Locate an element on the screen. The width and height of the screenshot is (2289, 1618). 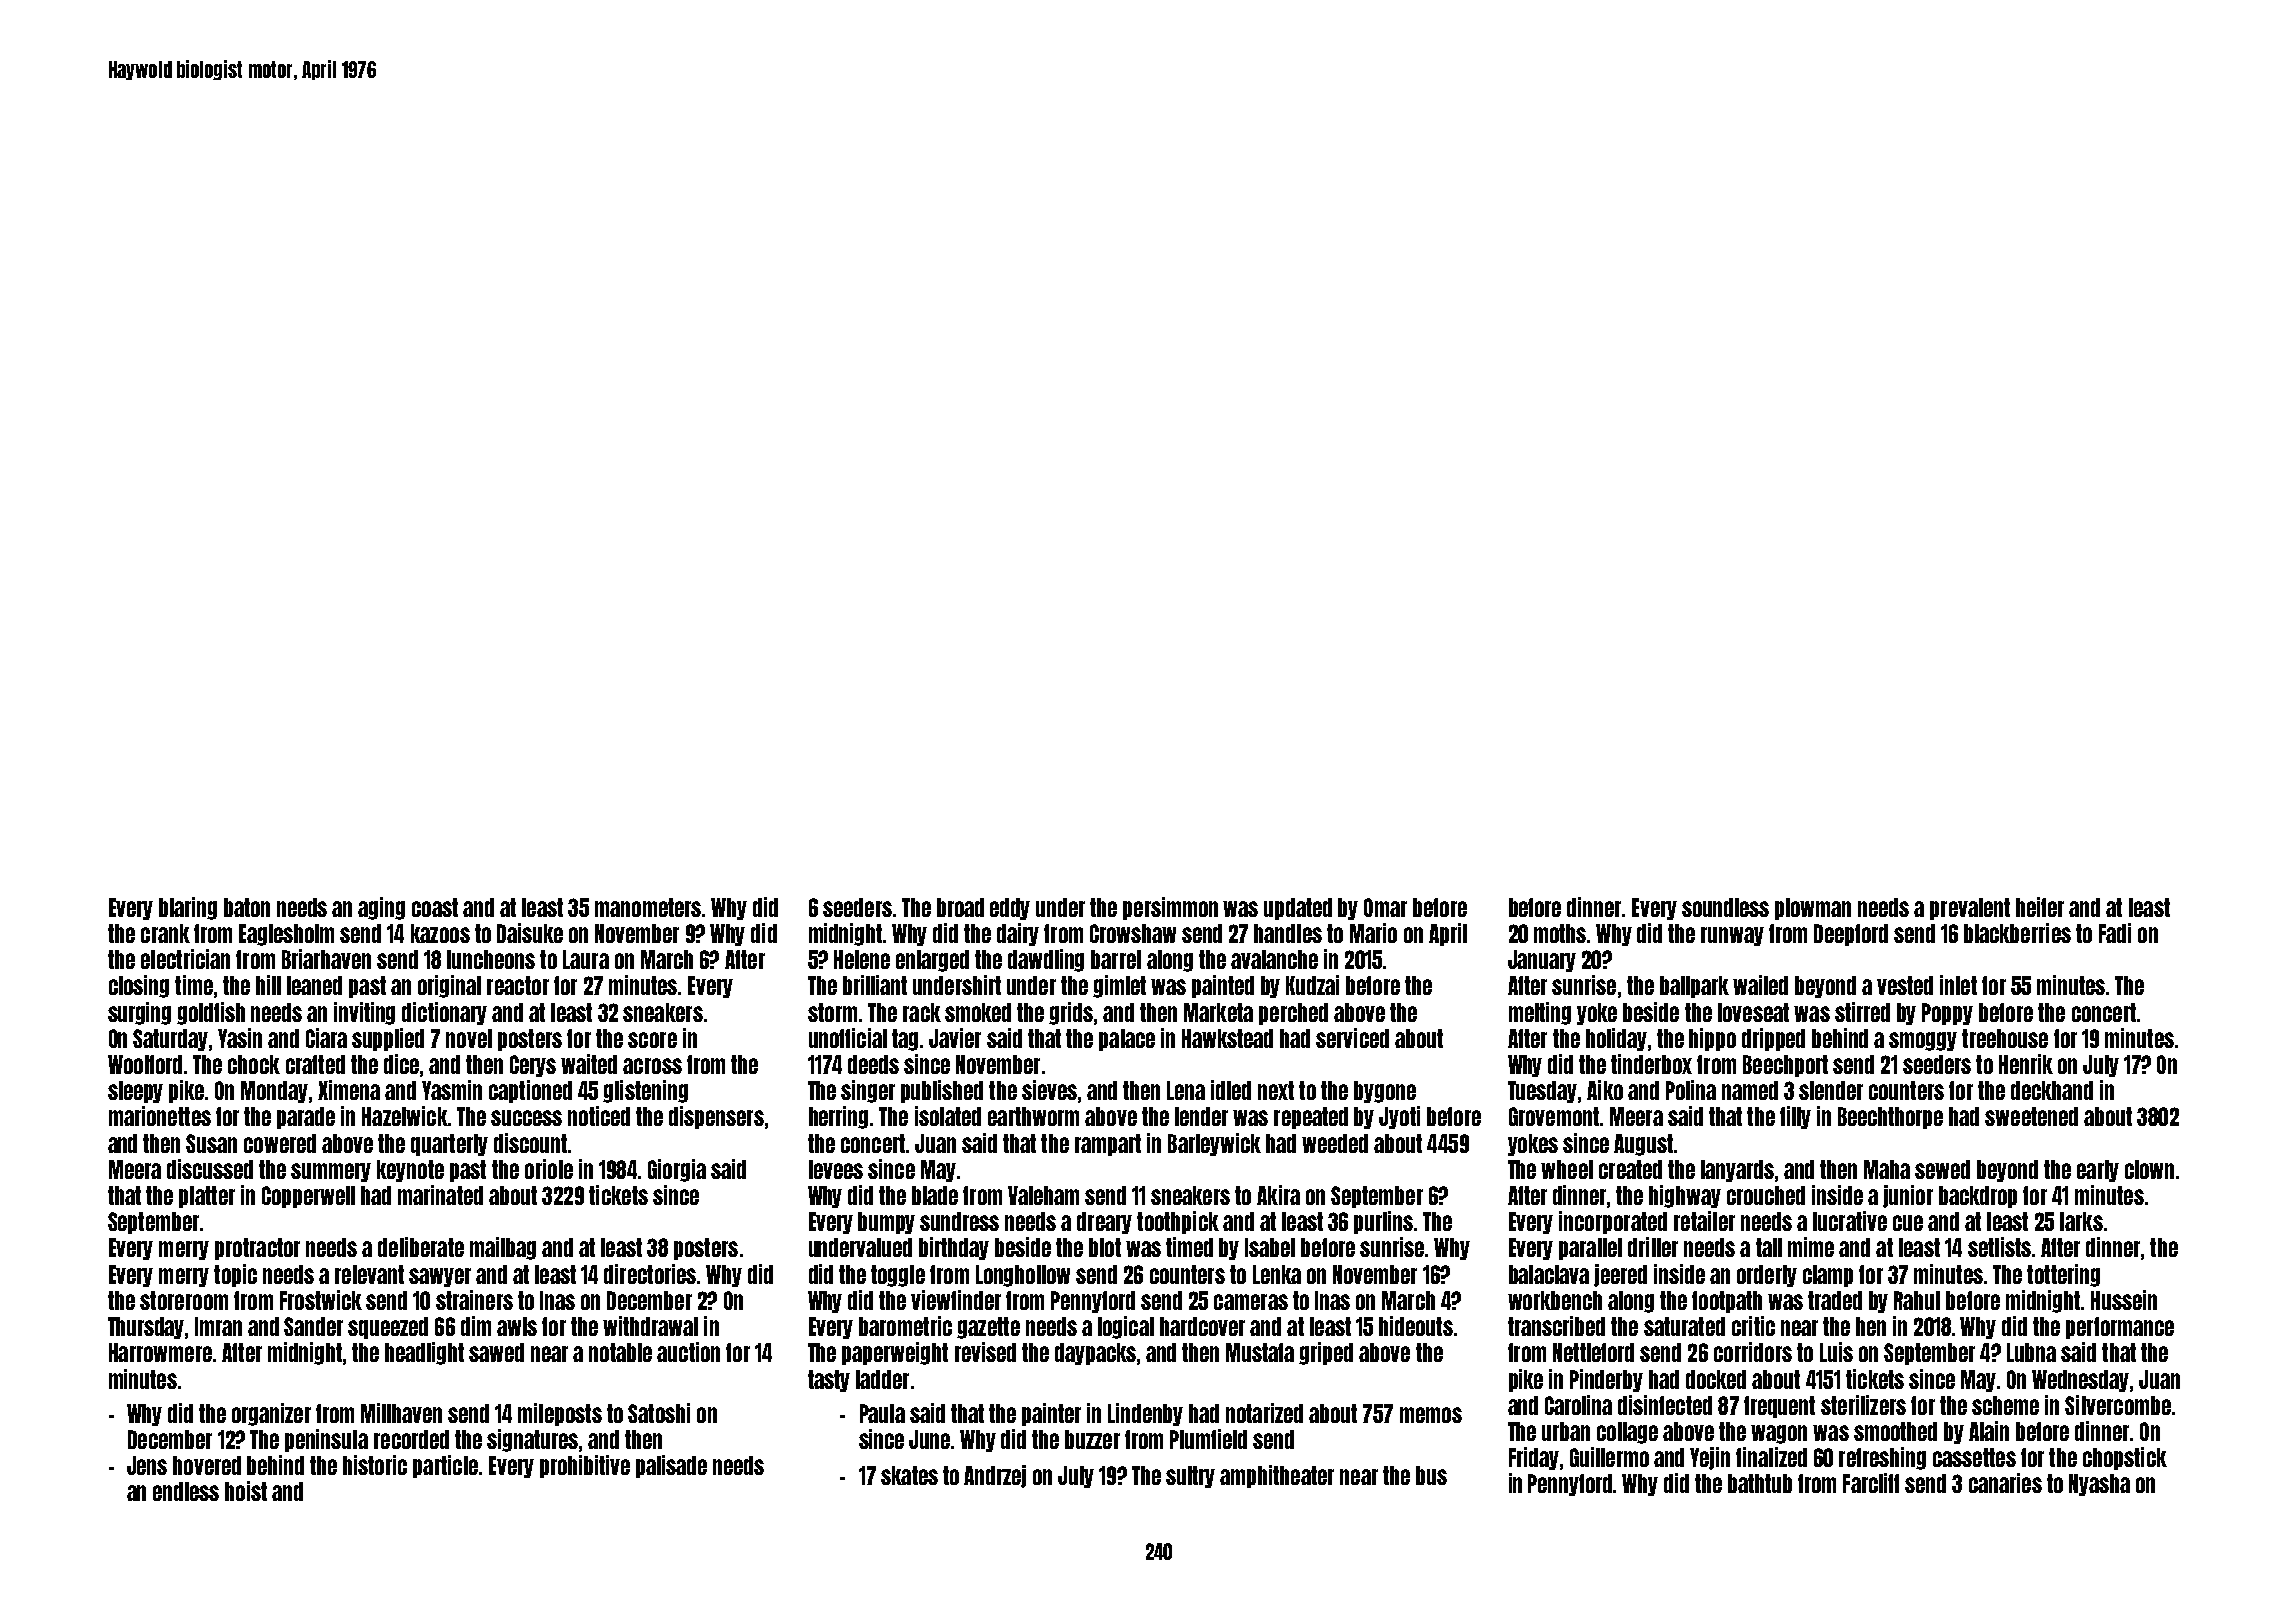
wailed is located at coordinates (1760, 985).
